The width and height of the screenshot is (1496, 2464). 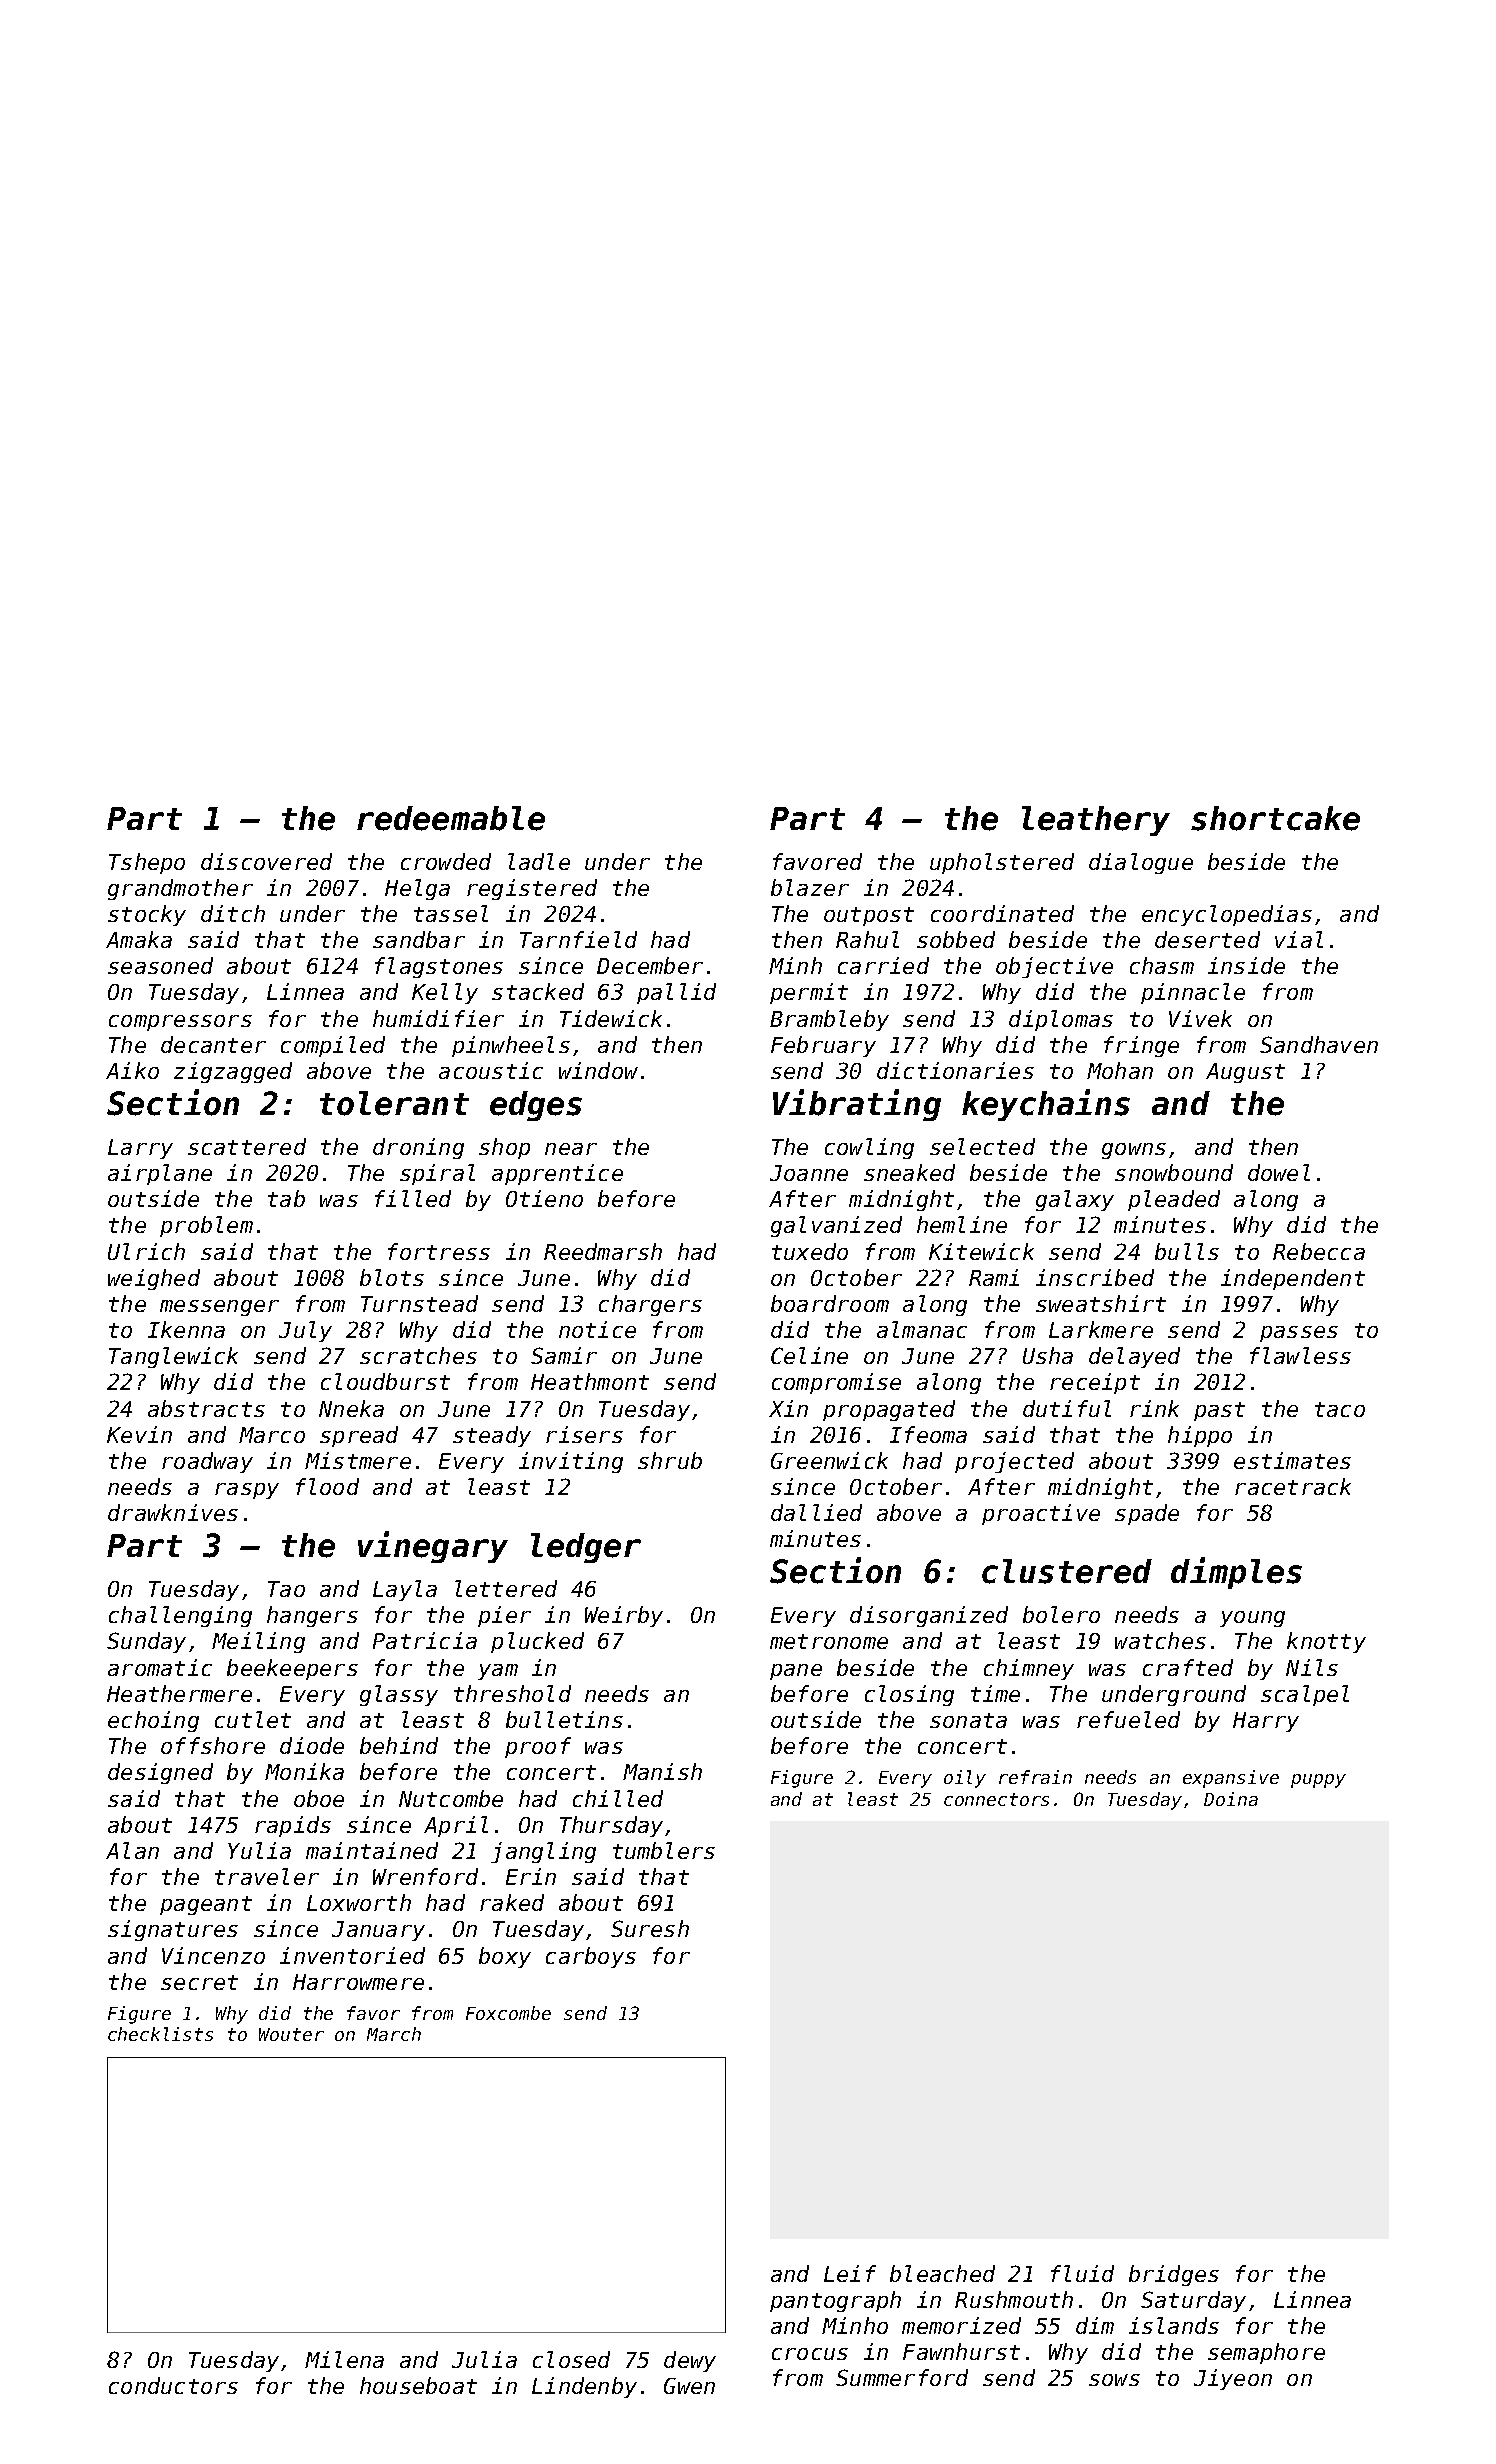 I want to click on ladle, so click(x=539, y=861).
